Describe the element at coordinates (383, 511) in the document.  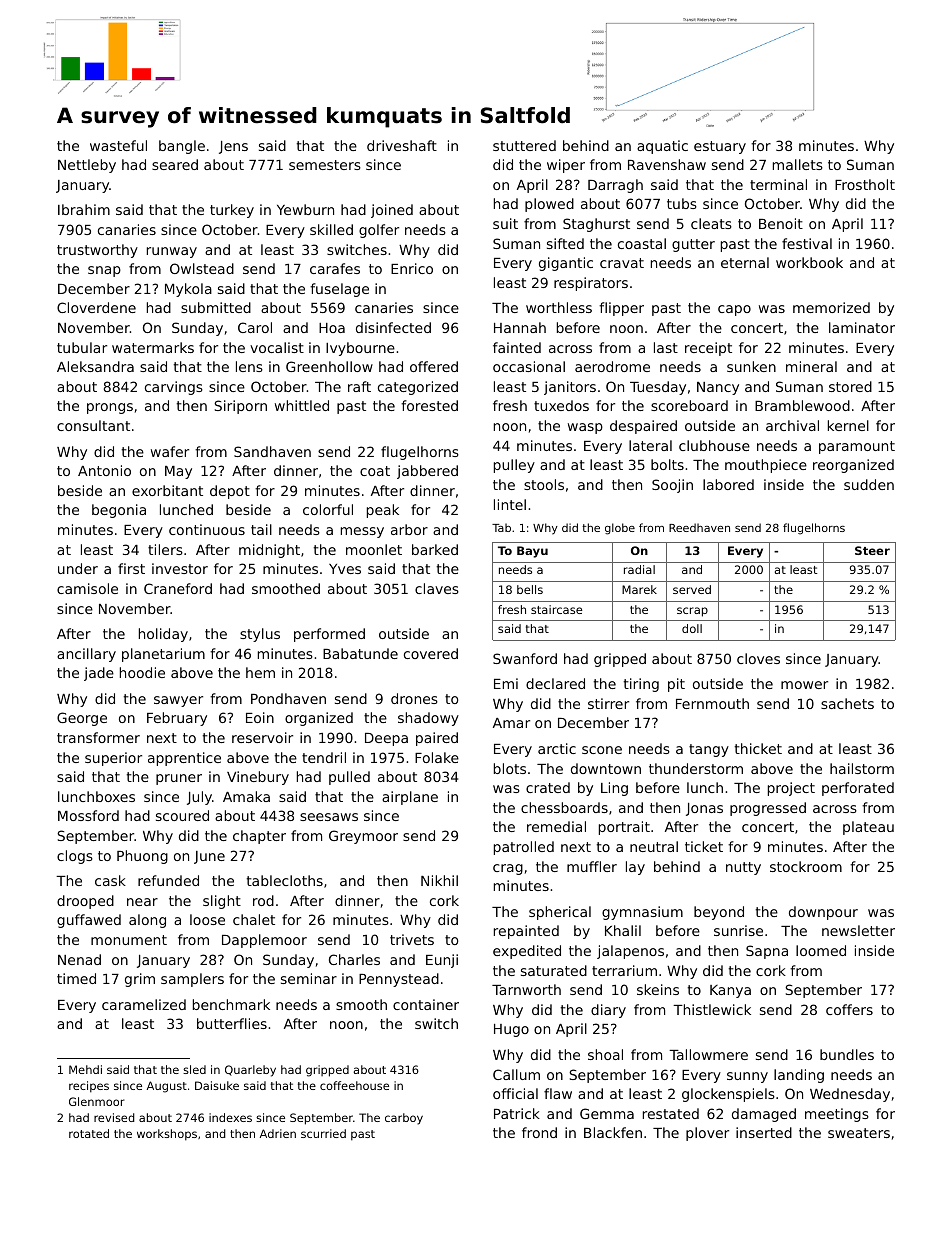
I see `peak` at that location.
